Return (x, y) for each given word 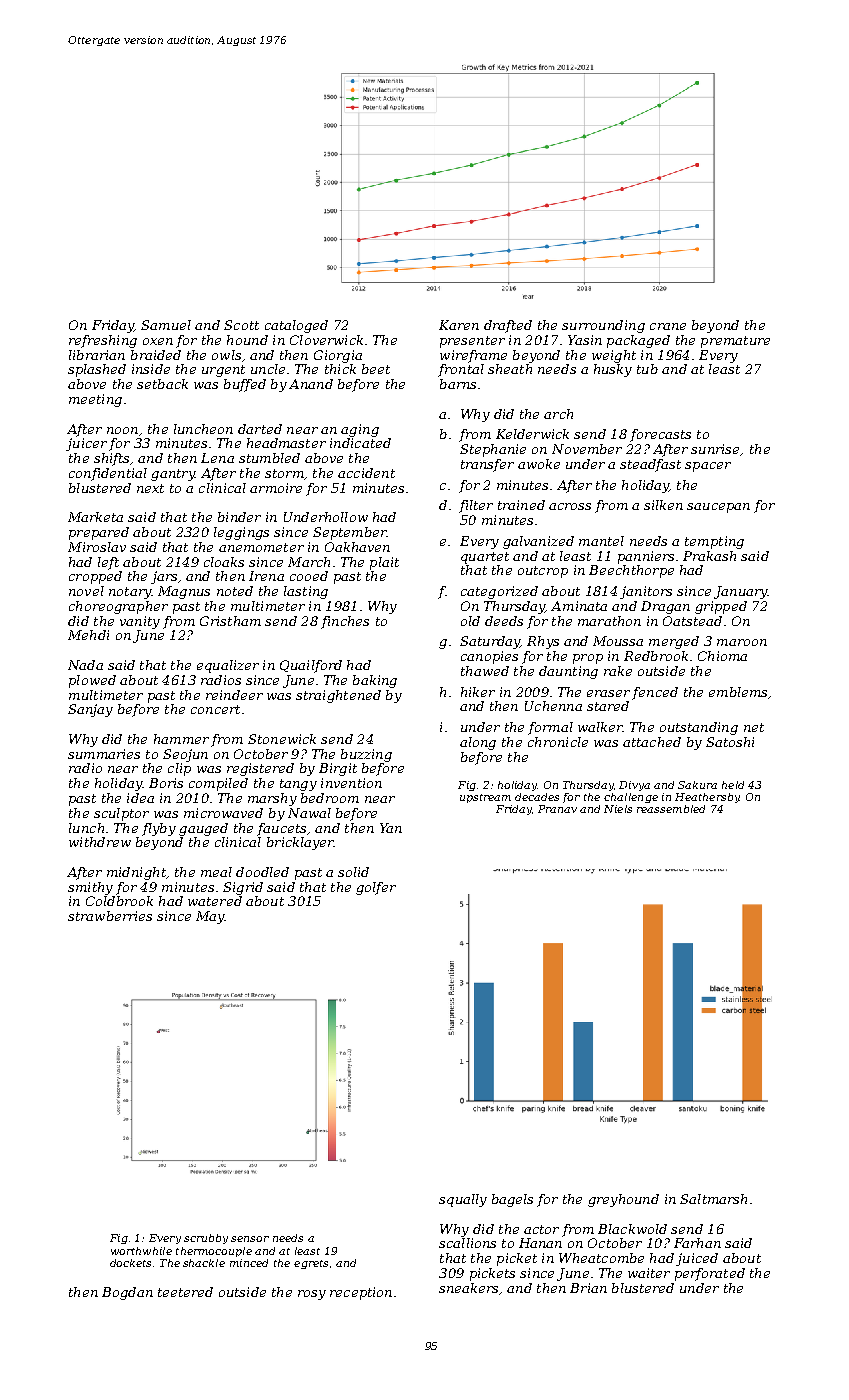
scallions (467, 1243)
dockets (130, 1263)
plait (384, 563)
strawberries (110, 916)
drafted (508, 326)
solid (353, 872)
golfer (376, 888)
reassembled (671, 809)
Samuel (166, 325)
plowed (92, 681)
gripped (721, 607)
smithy (90, 888)
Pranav (557, 809)
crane (668, 326)
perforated (710, 1274)
